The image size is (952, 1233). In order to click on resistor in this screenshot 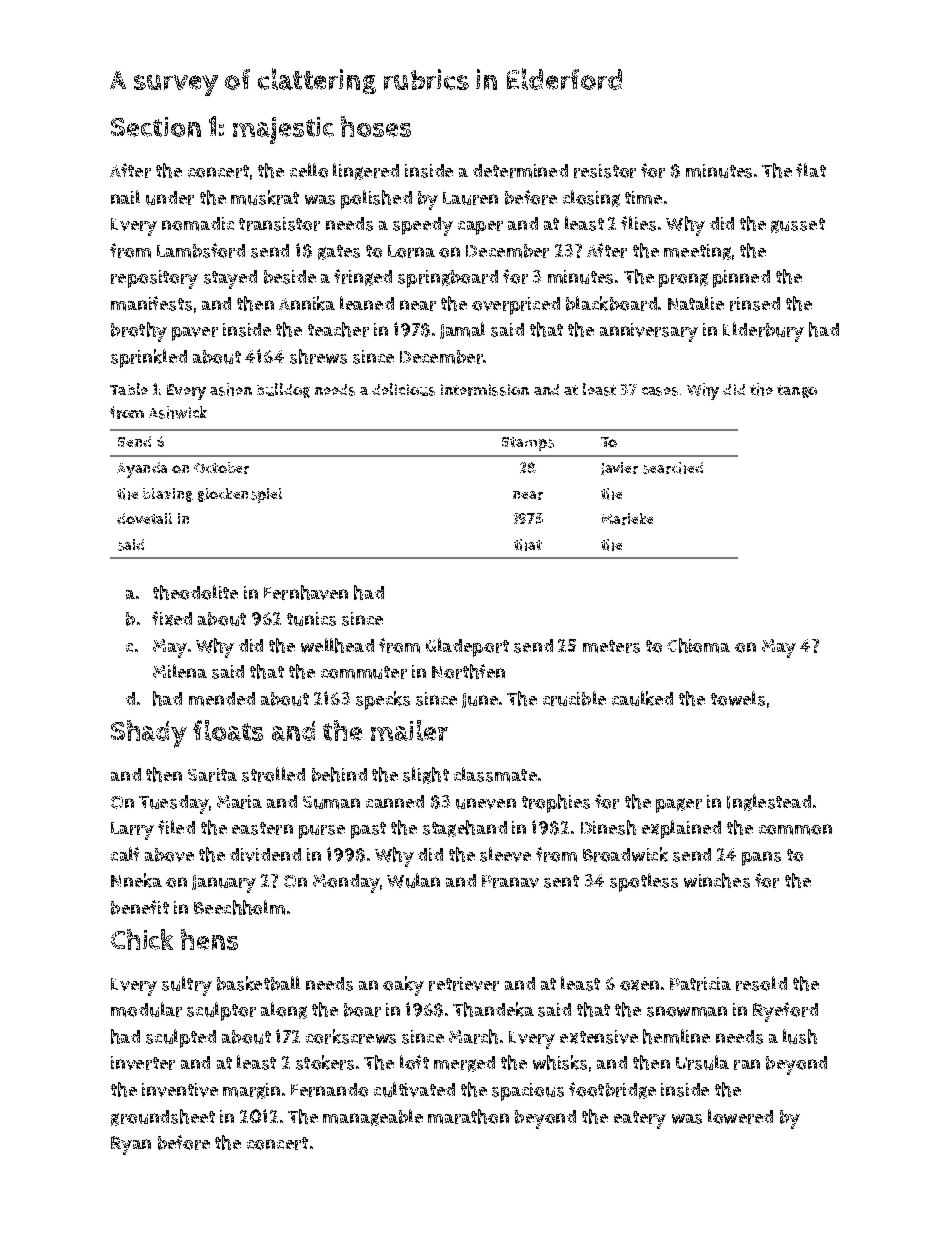, I will do `click(605, 171)`.
